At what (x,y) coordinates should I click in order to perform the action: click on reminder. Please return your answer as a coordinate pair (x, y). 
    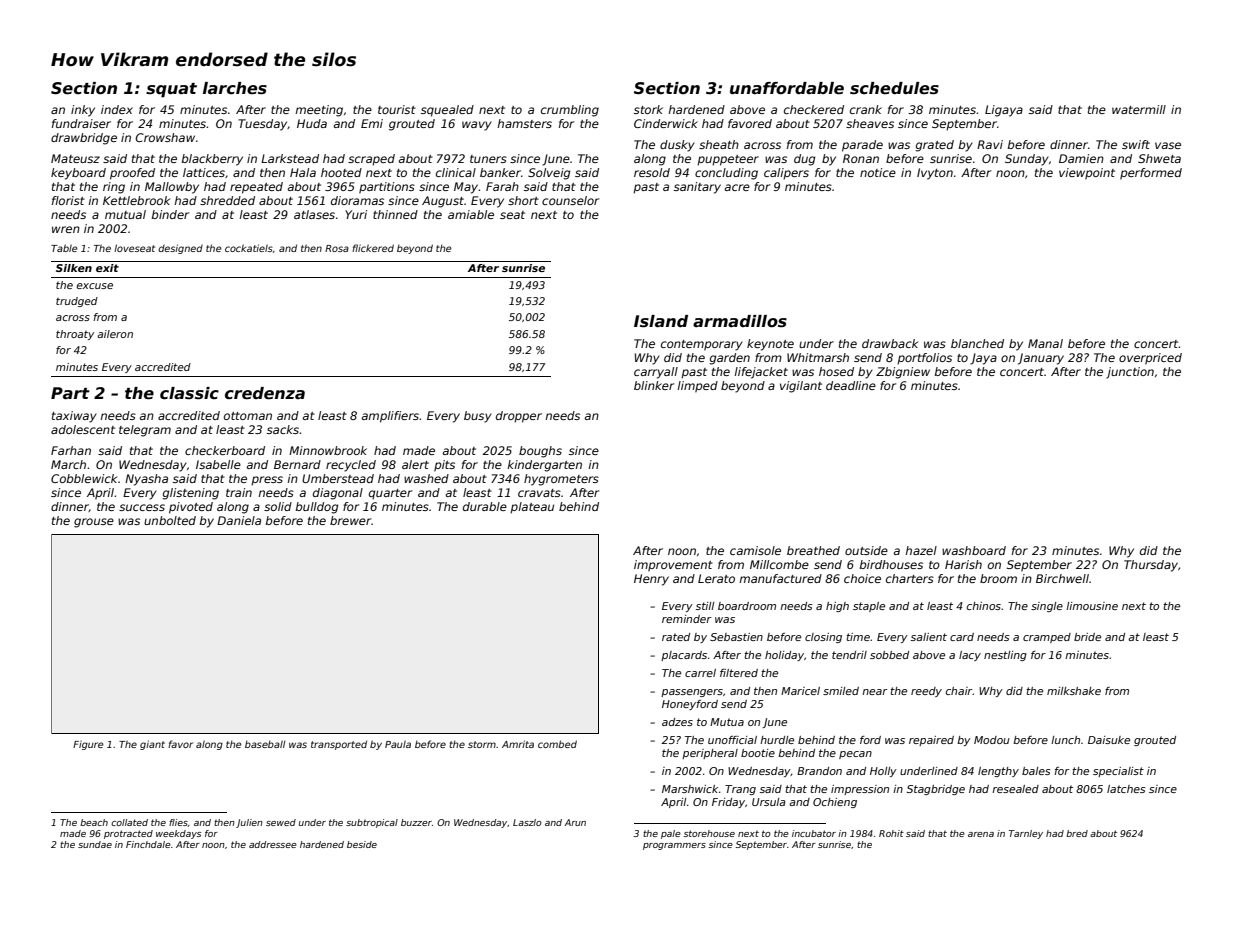
    Looking at the image, I should click on (687, 619).
